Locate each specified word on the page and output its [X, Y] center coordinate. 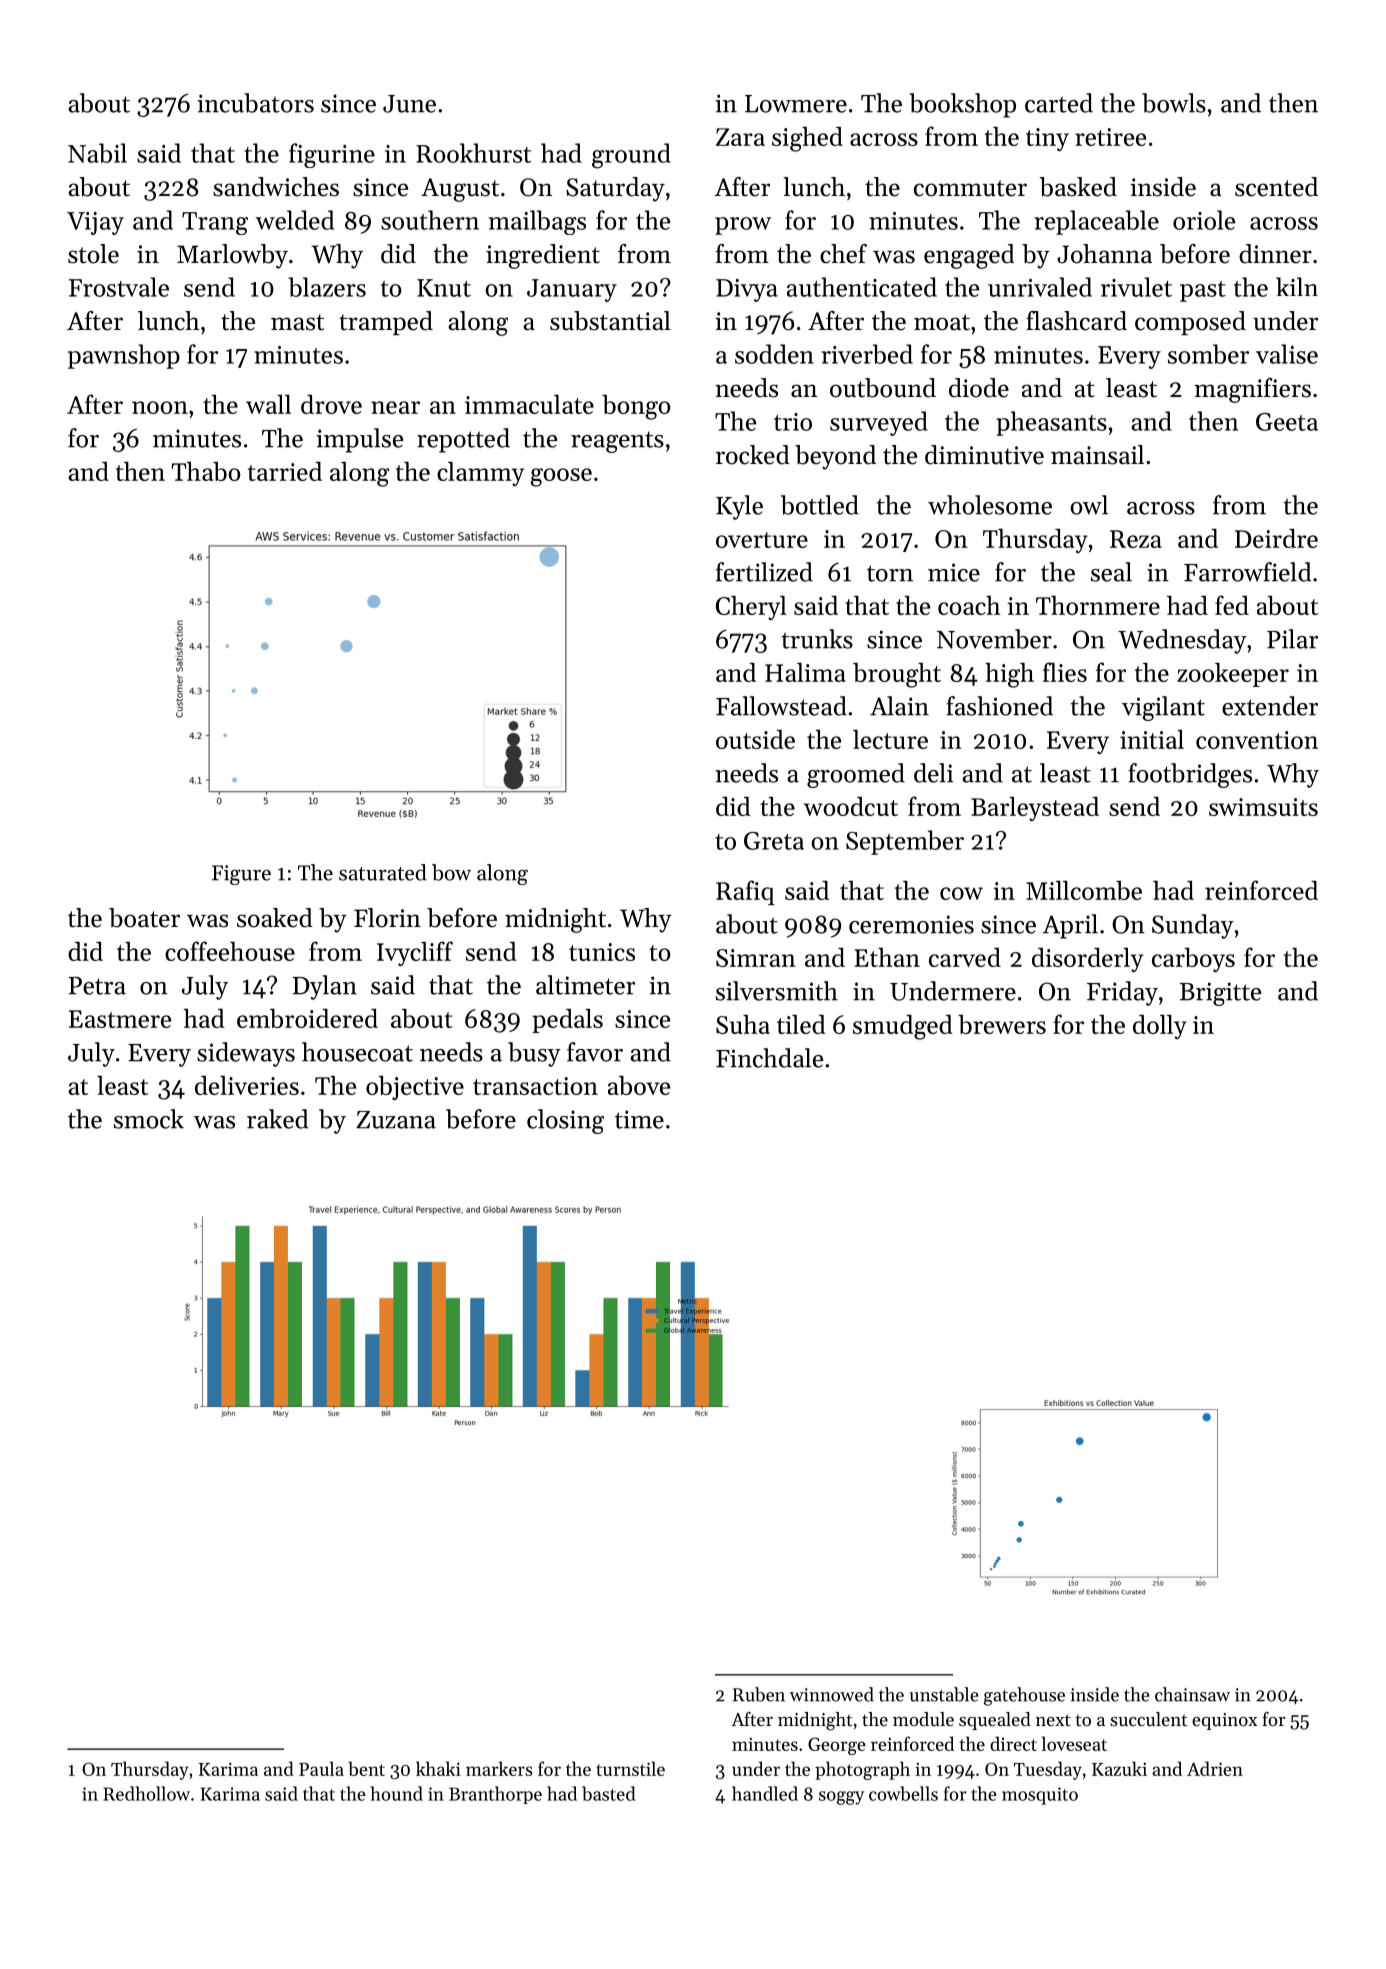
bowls [1174, 103]
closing [565, 1121]
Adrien [1215, 1768]
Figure [241, 875]
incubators [255, 103]
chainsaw [1192, 1694]
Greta [774, 841]
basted [608, 1793]
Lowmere [796, 104]
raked [278, 1119]
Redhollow [146, 1793]
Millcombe [1084, 890]
